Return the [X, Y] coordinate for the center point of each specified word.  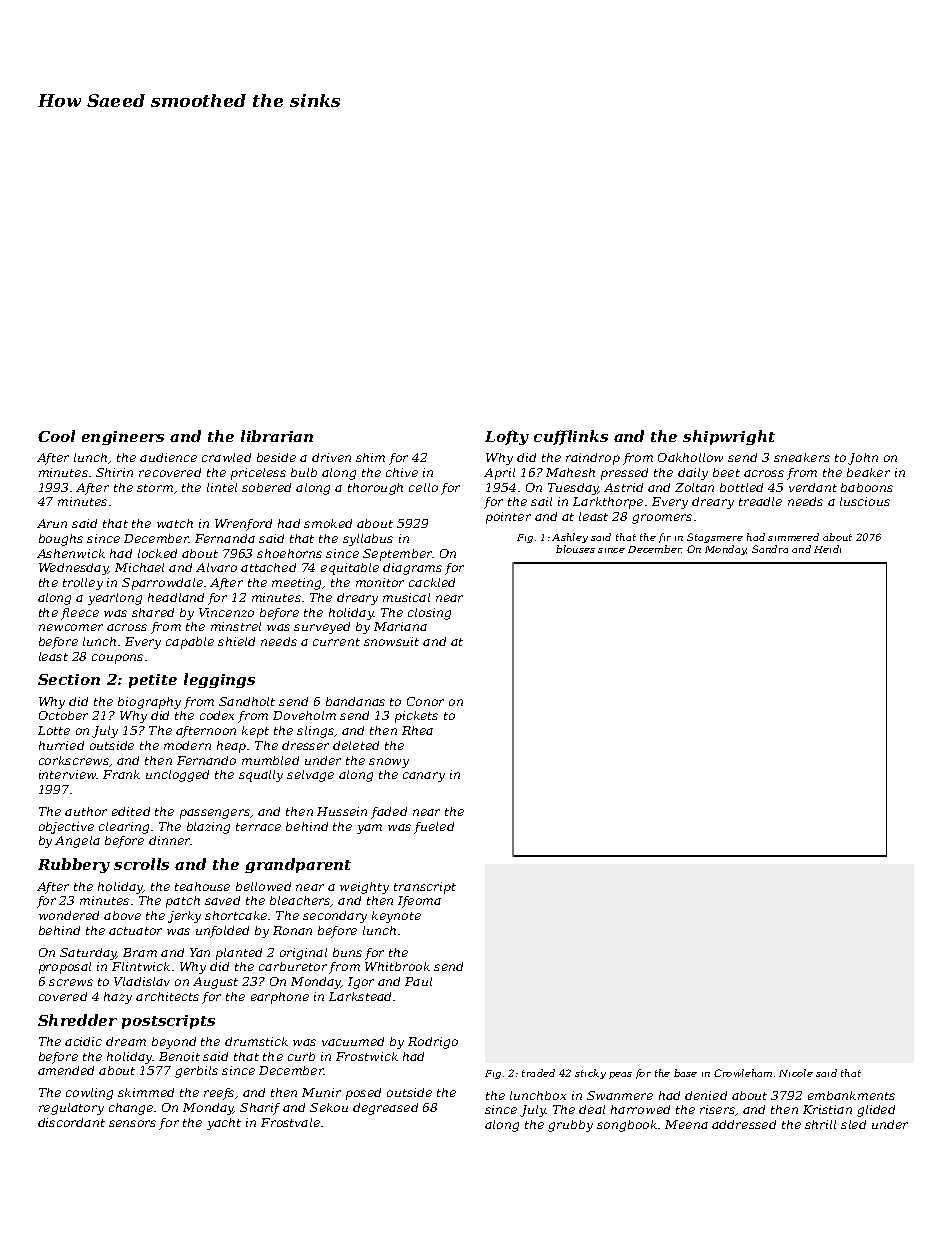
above [122, 915]
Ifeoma [419, 902]
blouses [575, 549]
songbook [627, 1126]
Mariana [400, 626]
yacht [224, 1124]
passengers [215, 814]
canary [424, 777]
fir [665, 538]
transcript [425, 888]
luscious [865, 501]
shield [236, 641]
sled [853, 1124]
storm [155, 488]
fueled [434, 828]
